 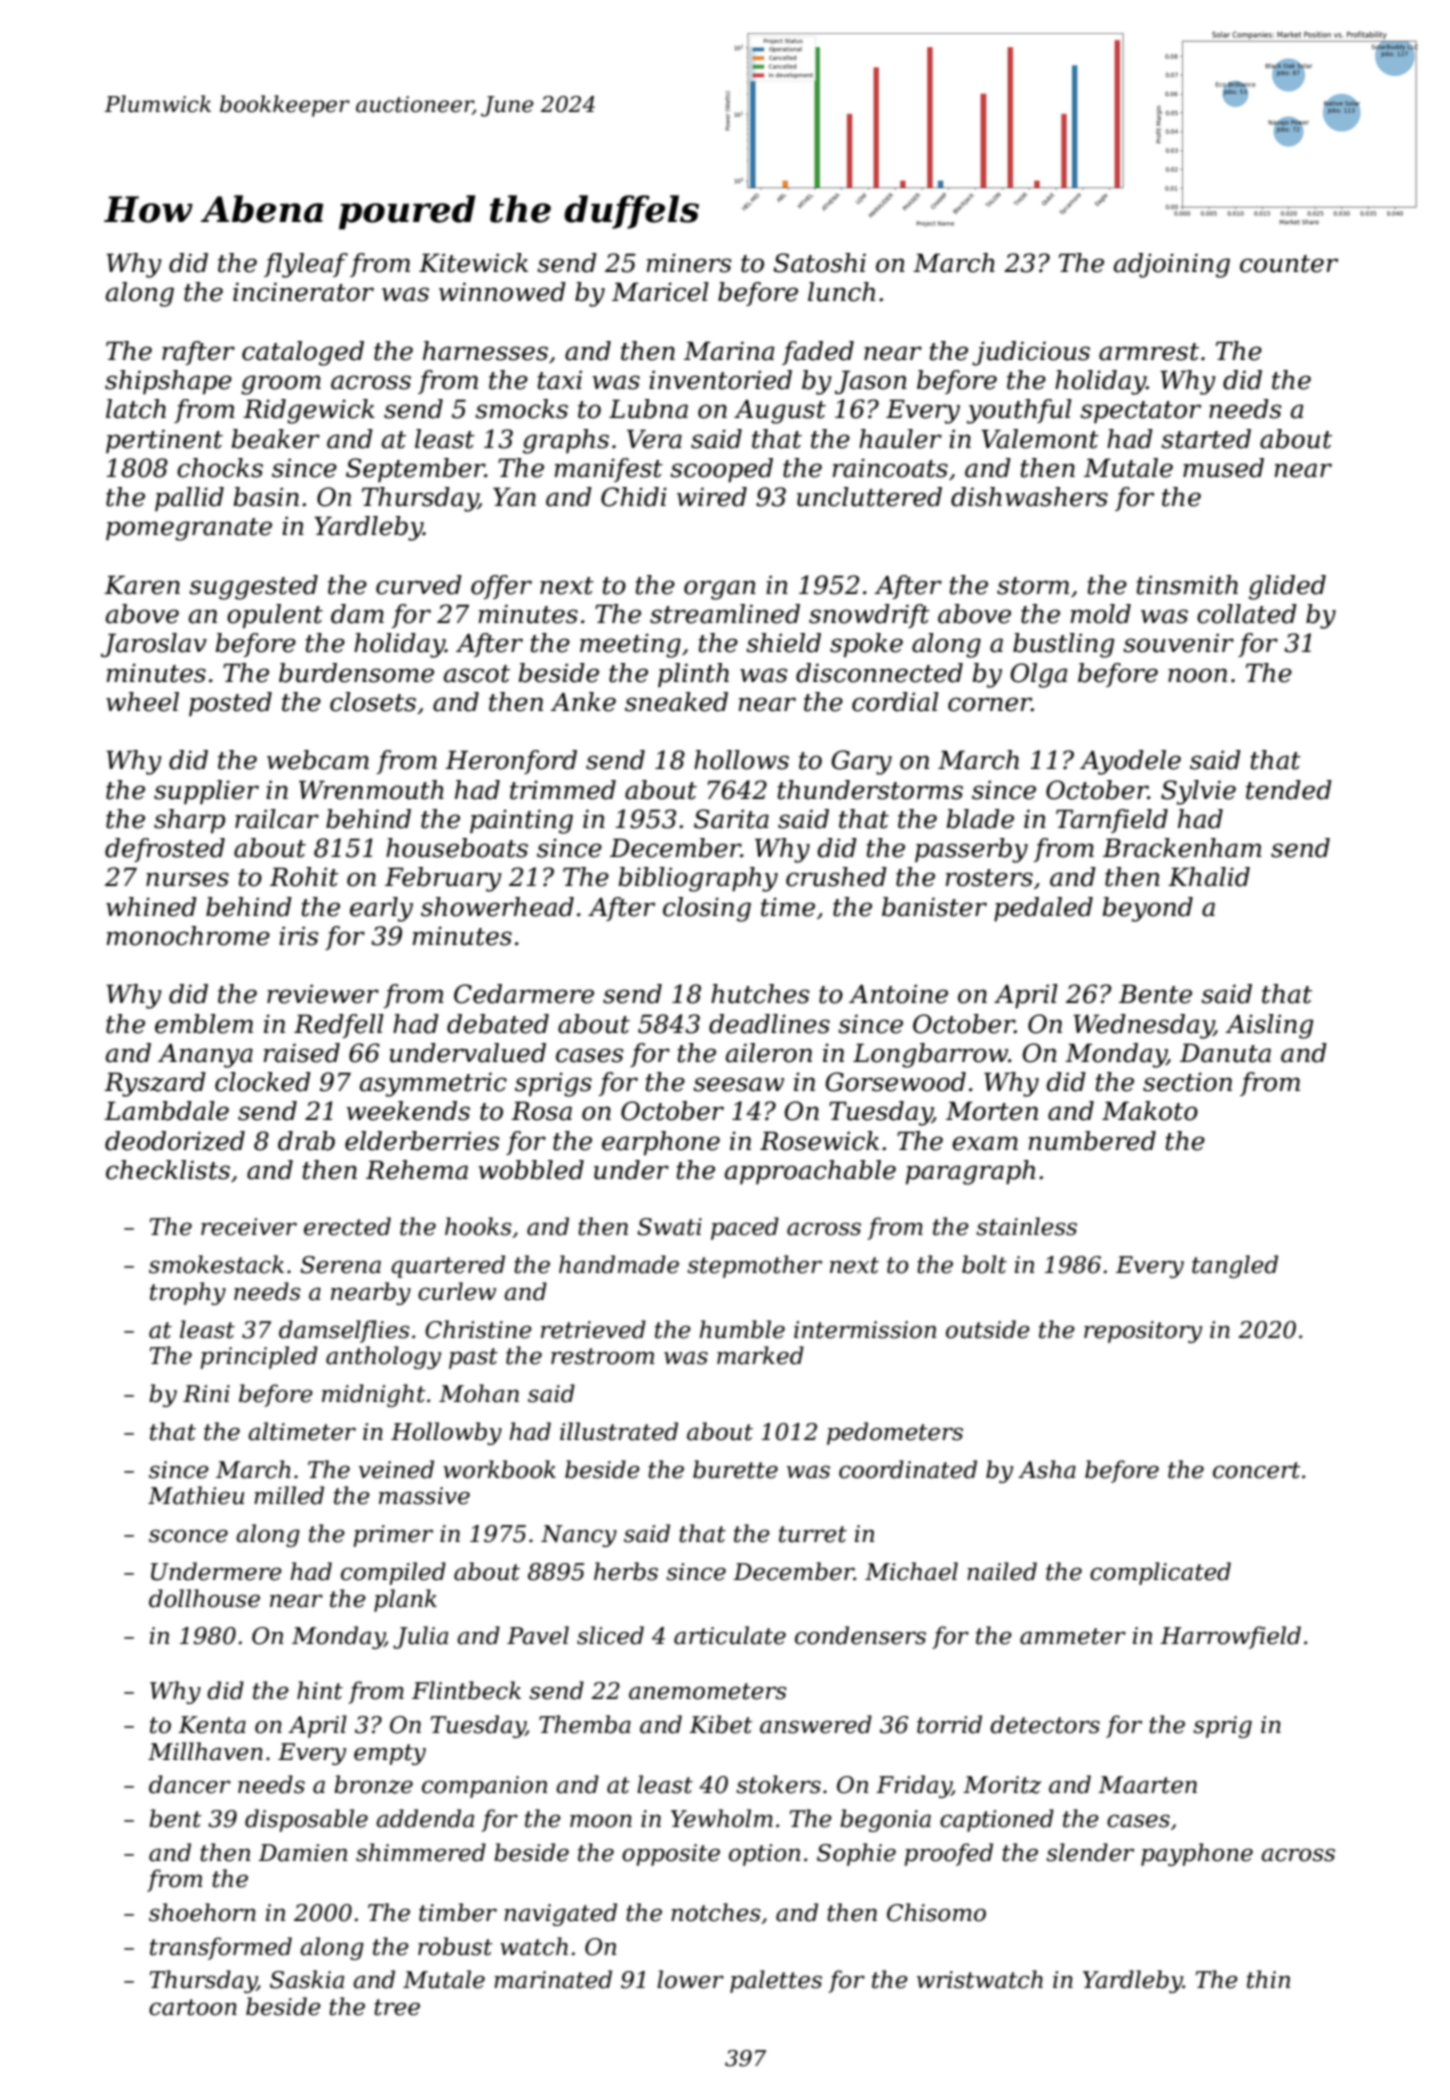 What do you see at coordinates (306, 265) in the document?
I see `flyleaf` at bounding box center [306, 265].
